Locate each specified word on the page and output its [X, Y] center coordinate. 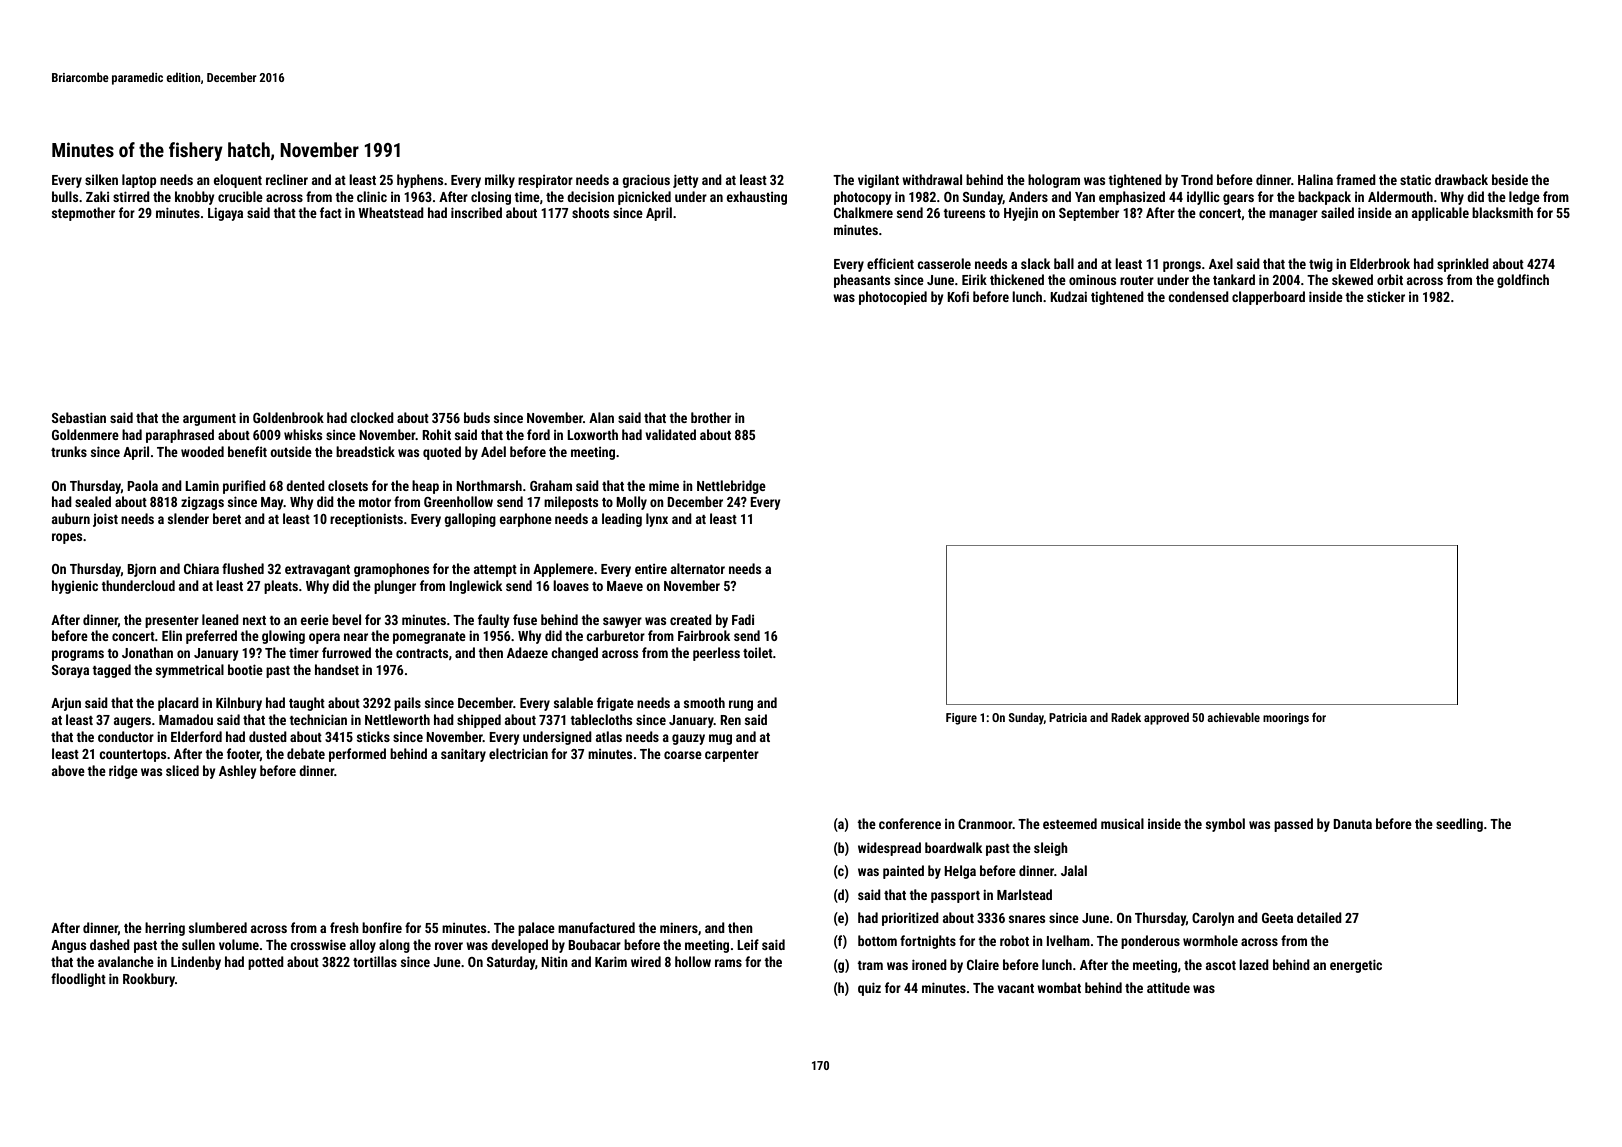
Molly [631, 503]
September [1089, 214]
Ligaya [225, 214]
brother [711, 417]
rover [449, 946]
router [1137, 280]
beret [227, 518]
